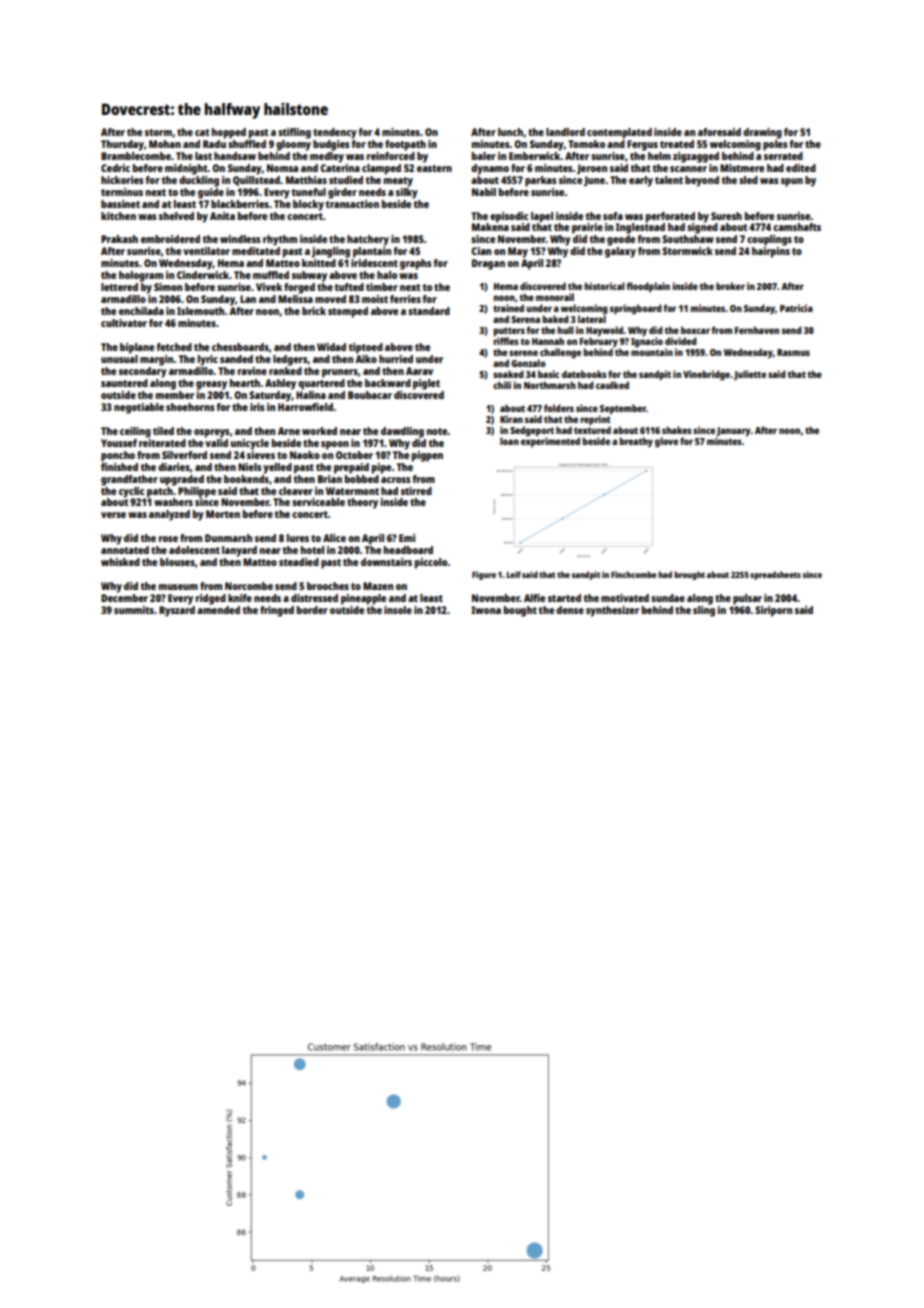 The width and height of the page is (924, 1308). Describe the element at coordinates (168, 287) in the page. I see `Simon` at that location.
